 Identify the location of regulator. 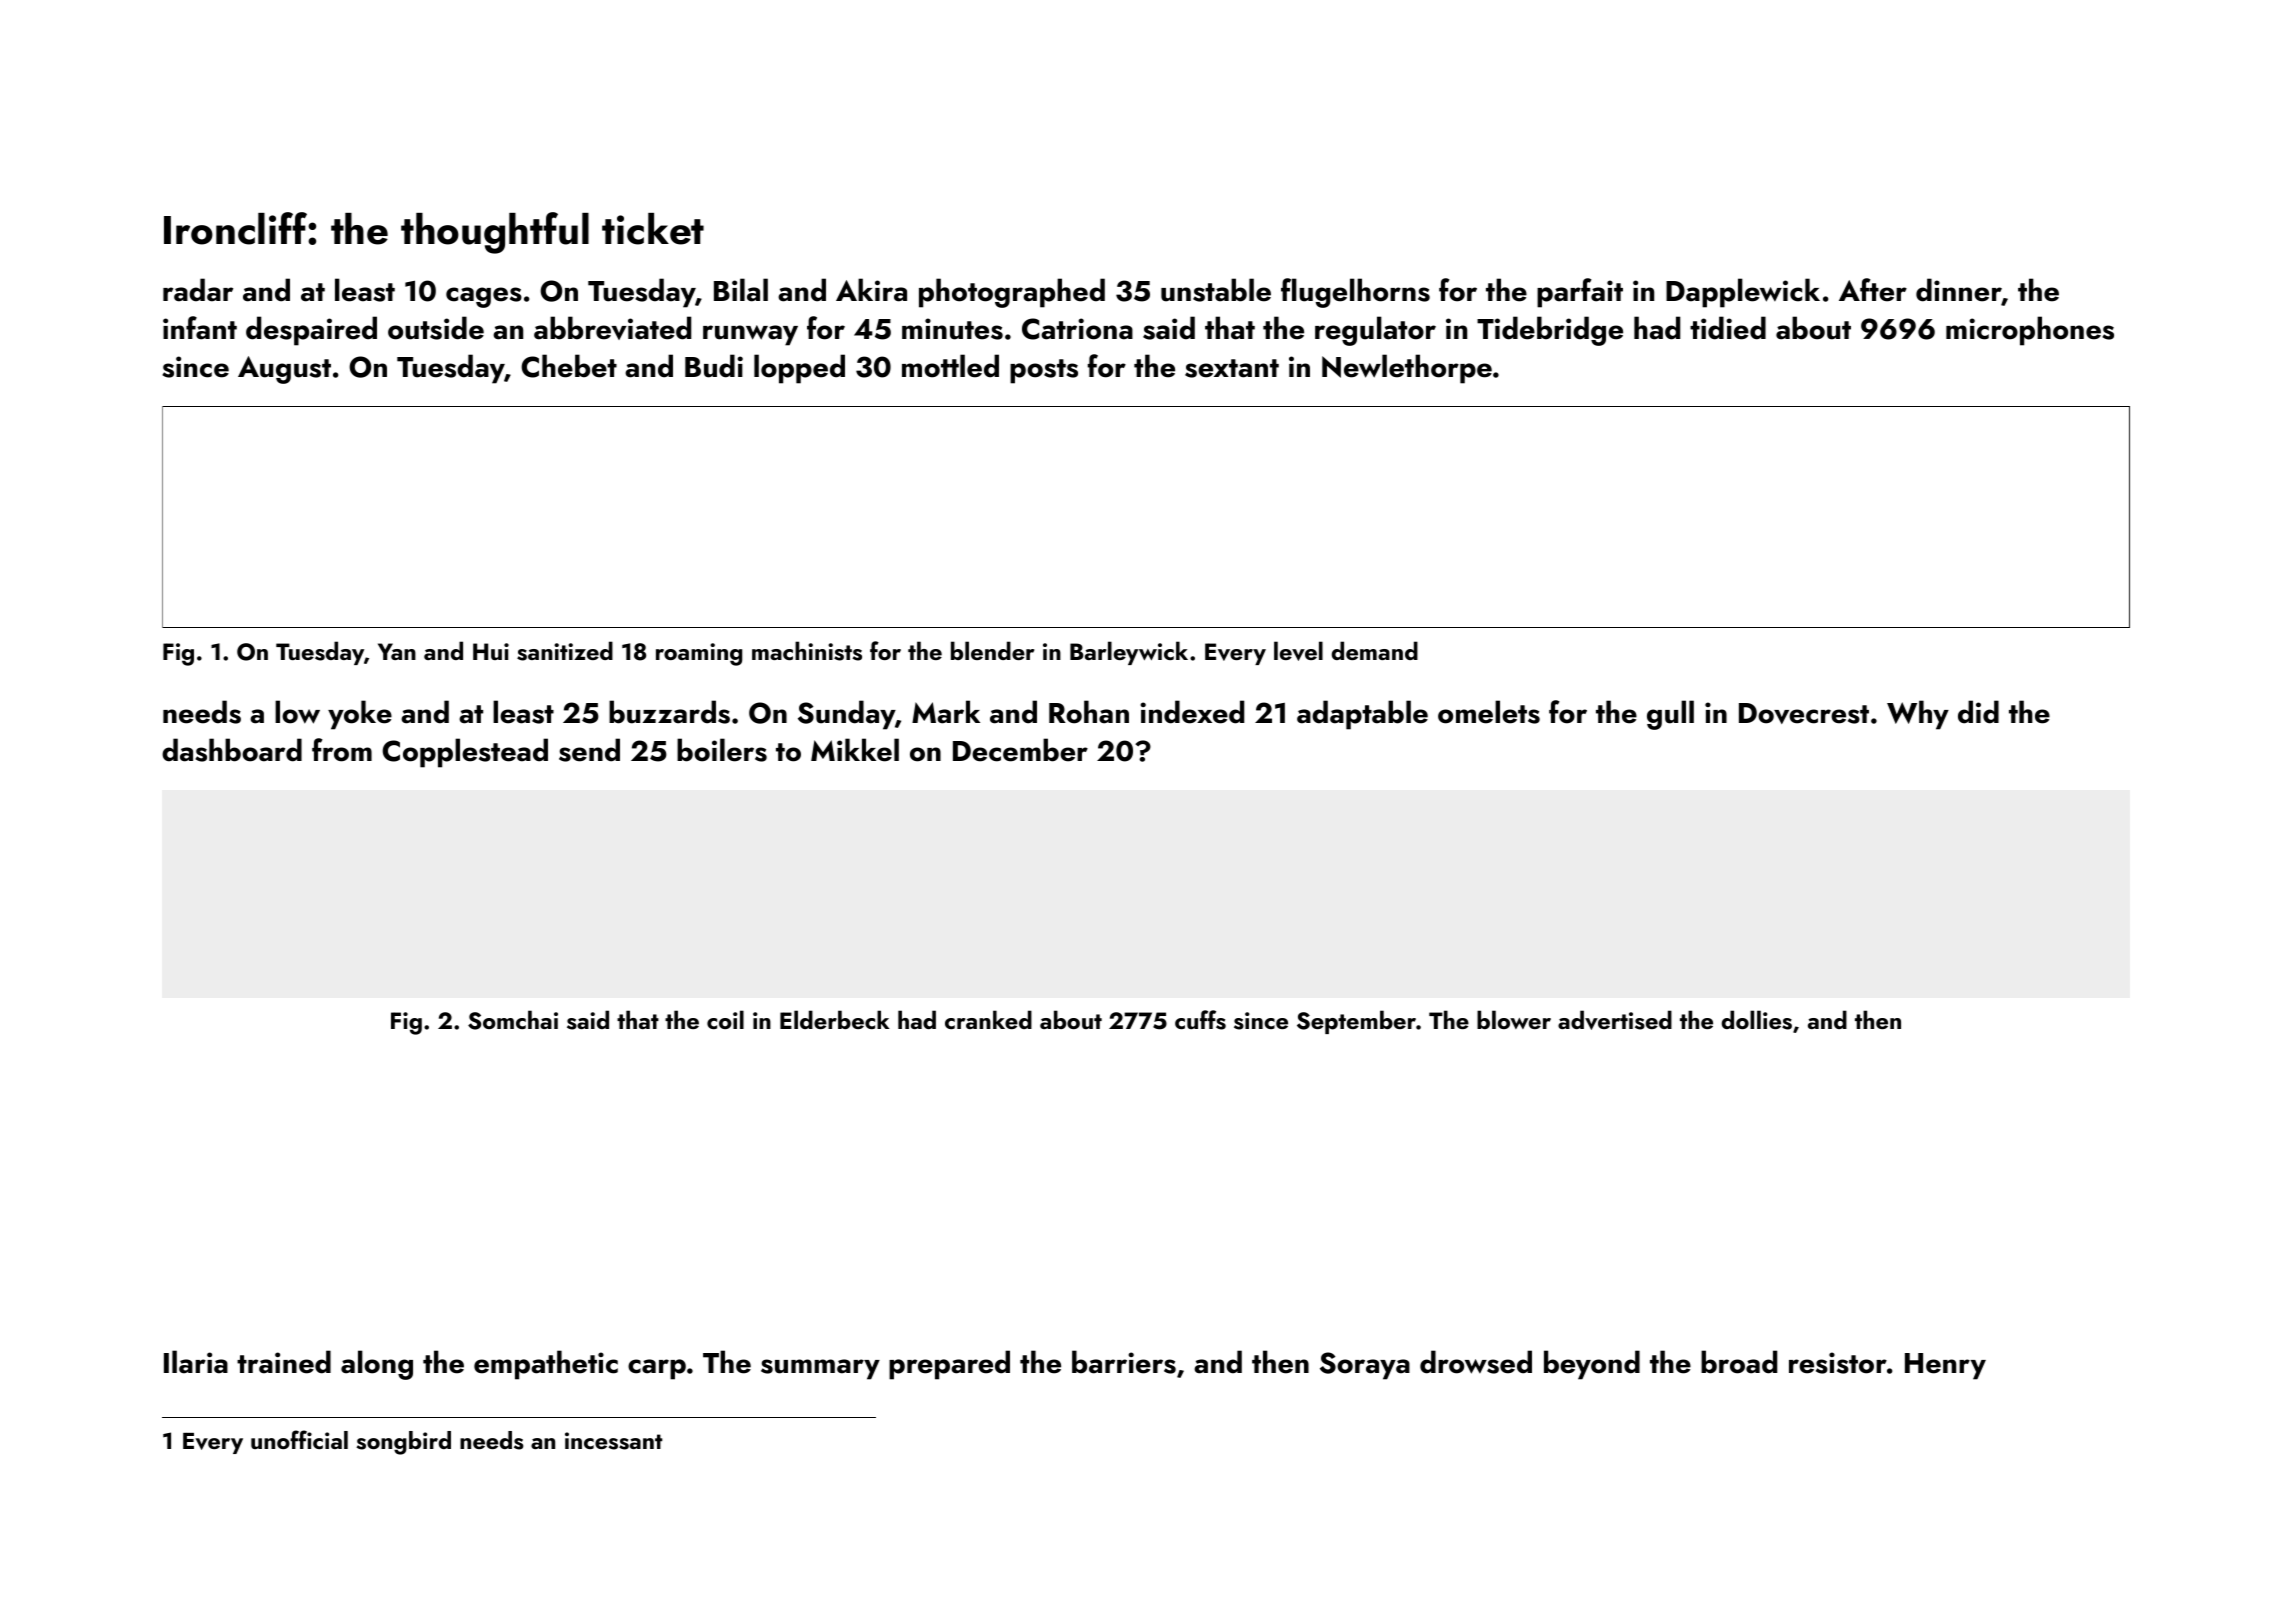
(1375, 331).
